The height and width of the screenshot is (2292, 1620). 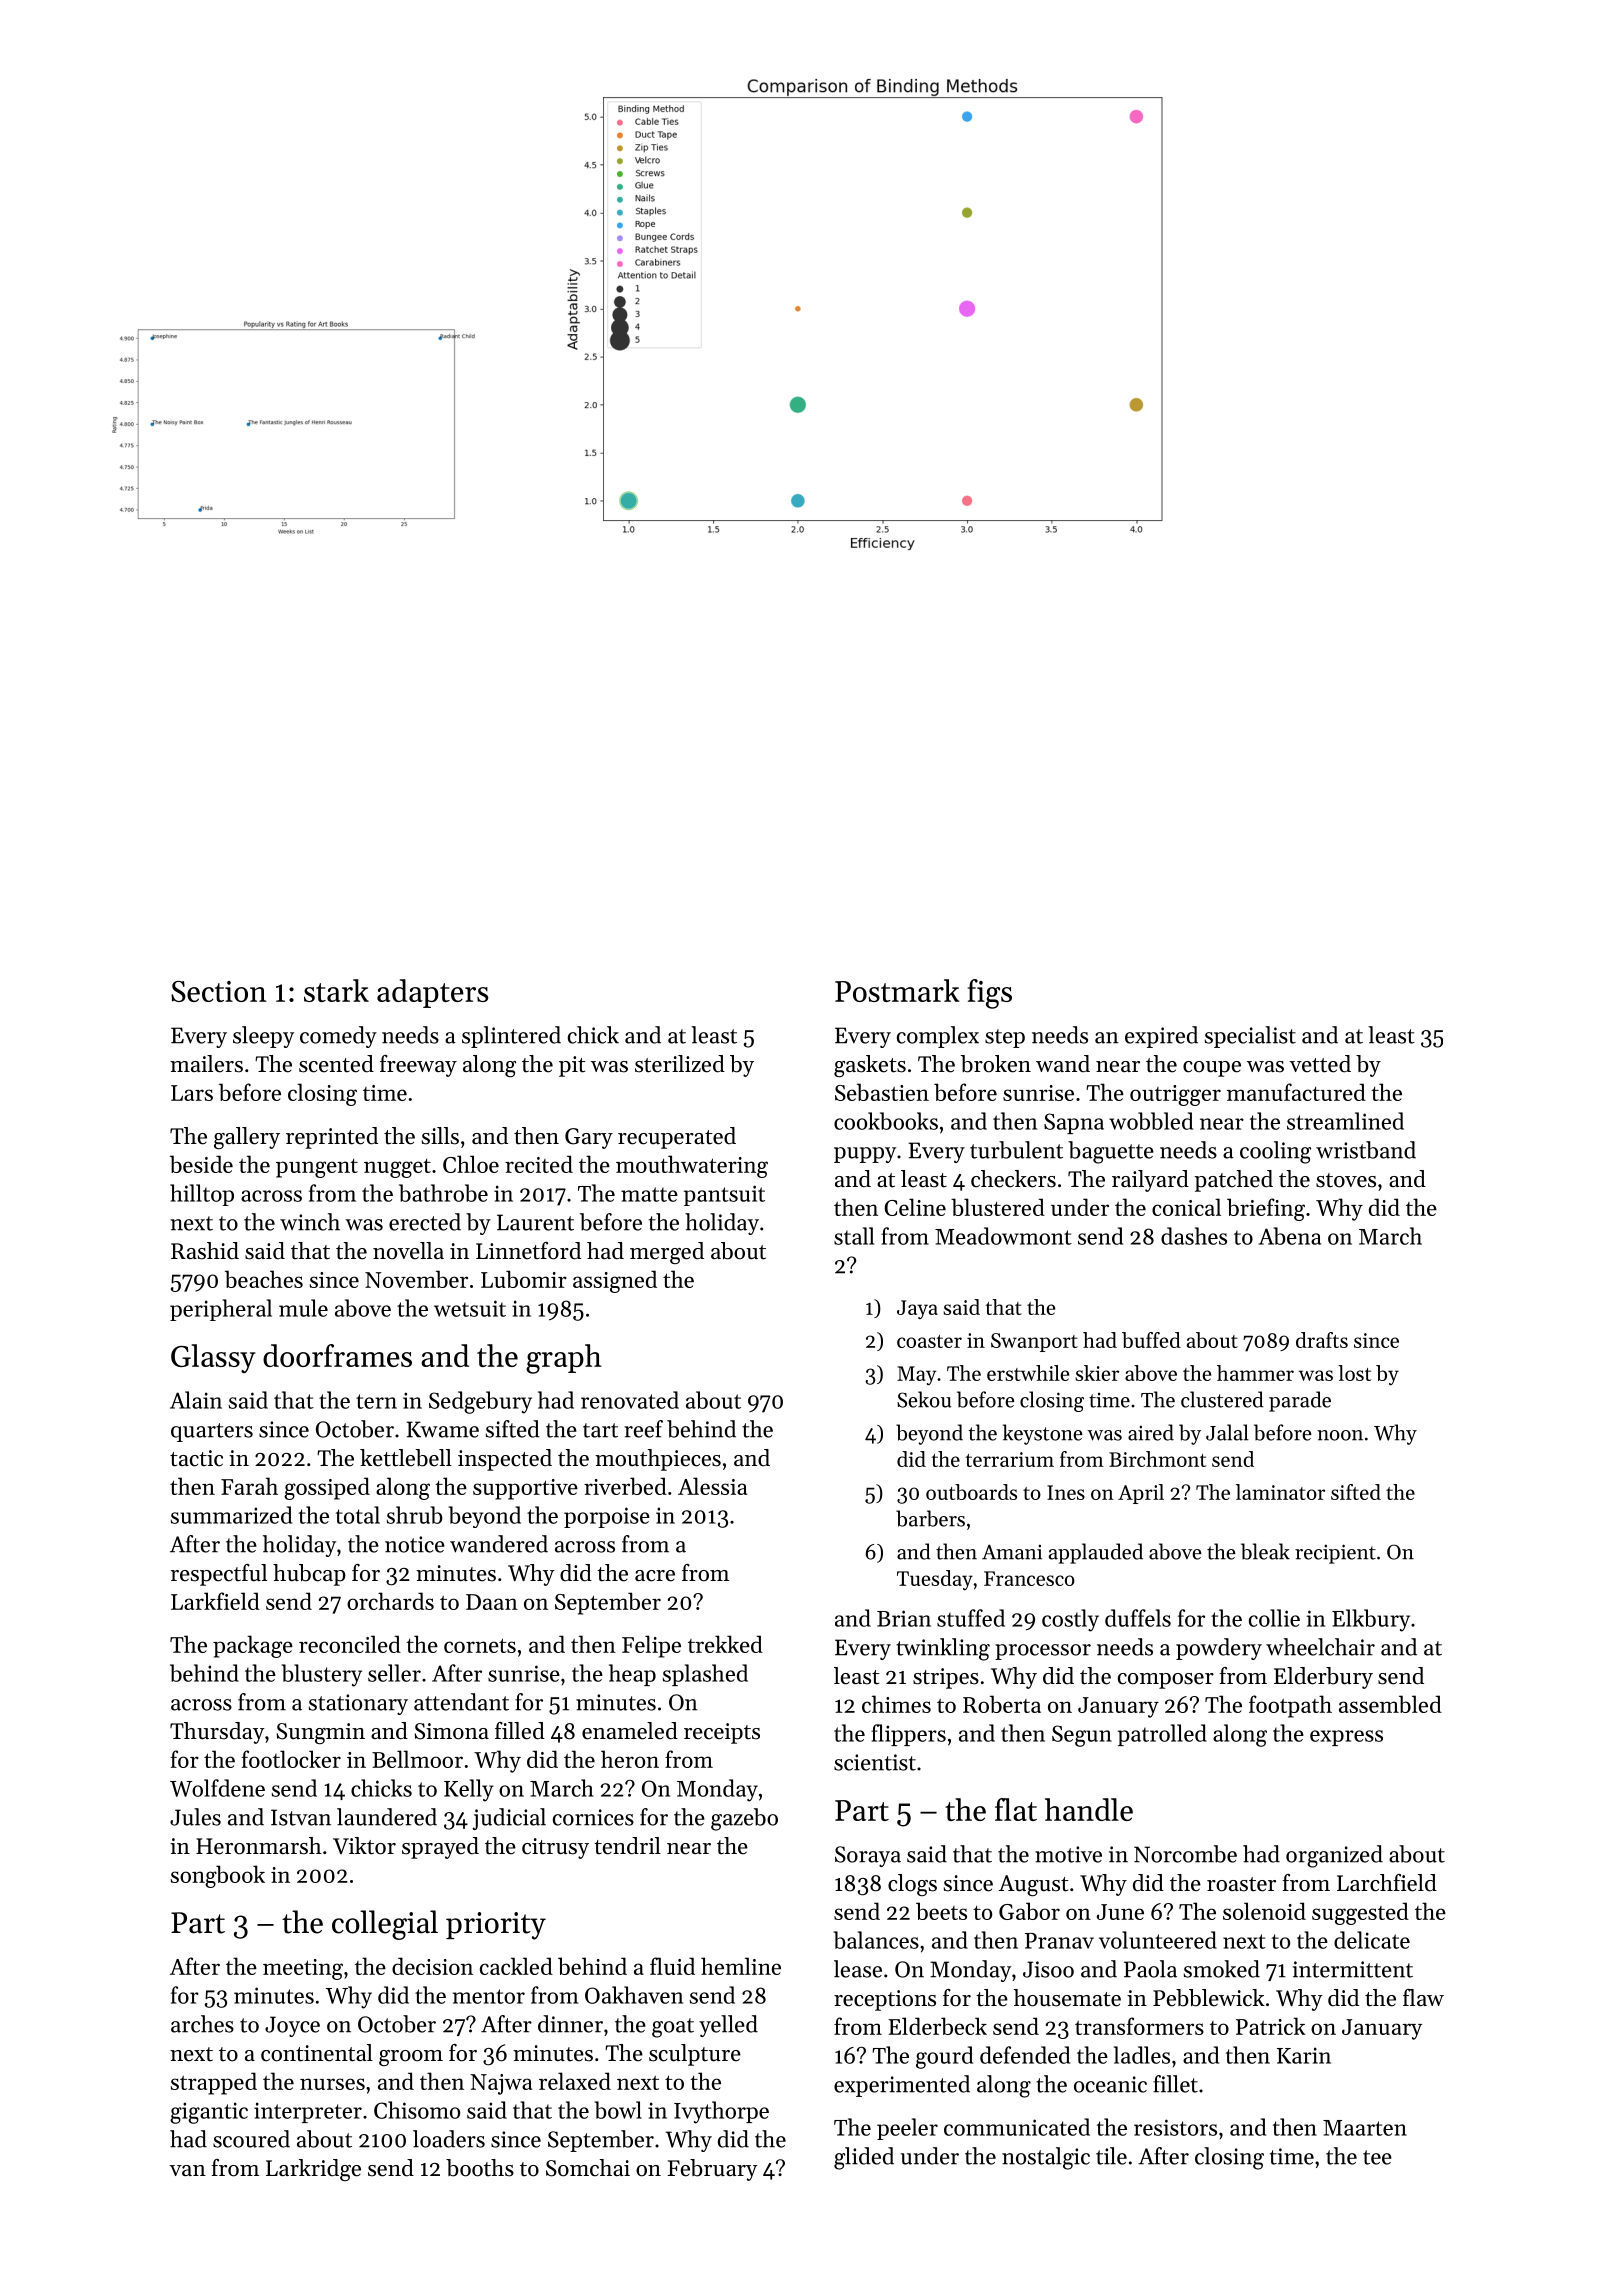 What do you see at coordinates (480, 1402) in the screenshot?
I see `Sedgebury` at bounding box center [480, 1402].
